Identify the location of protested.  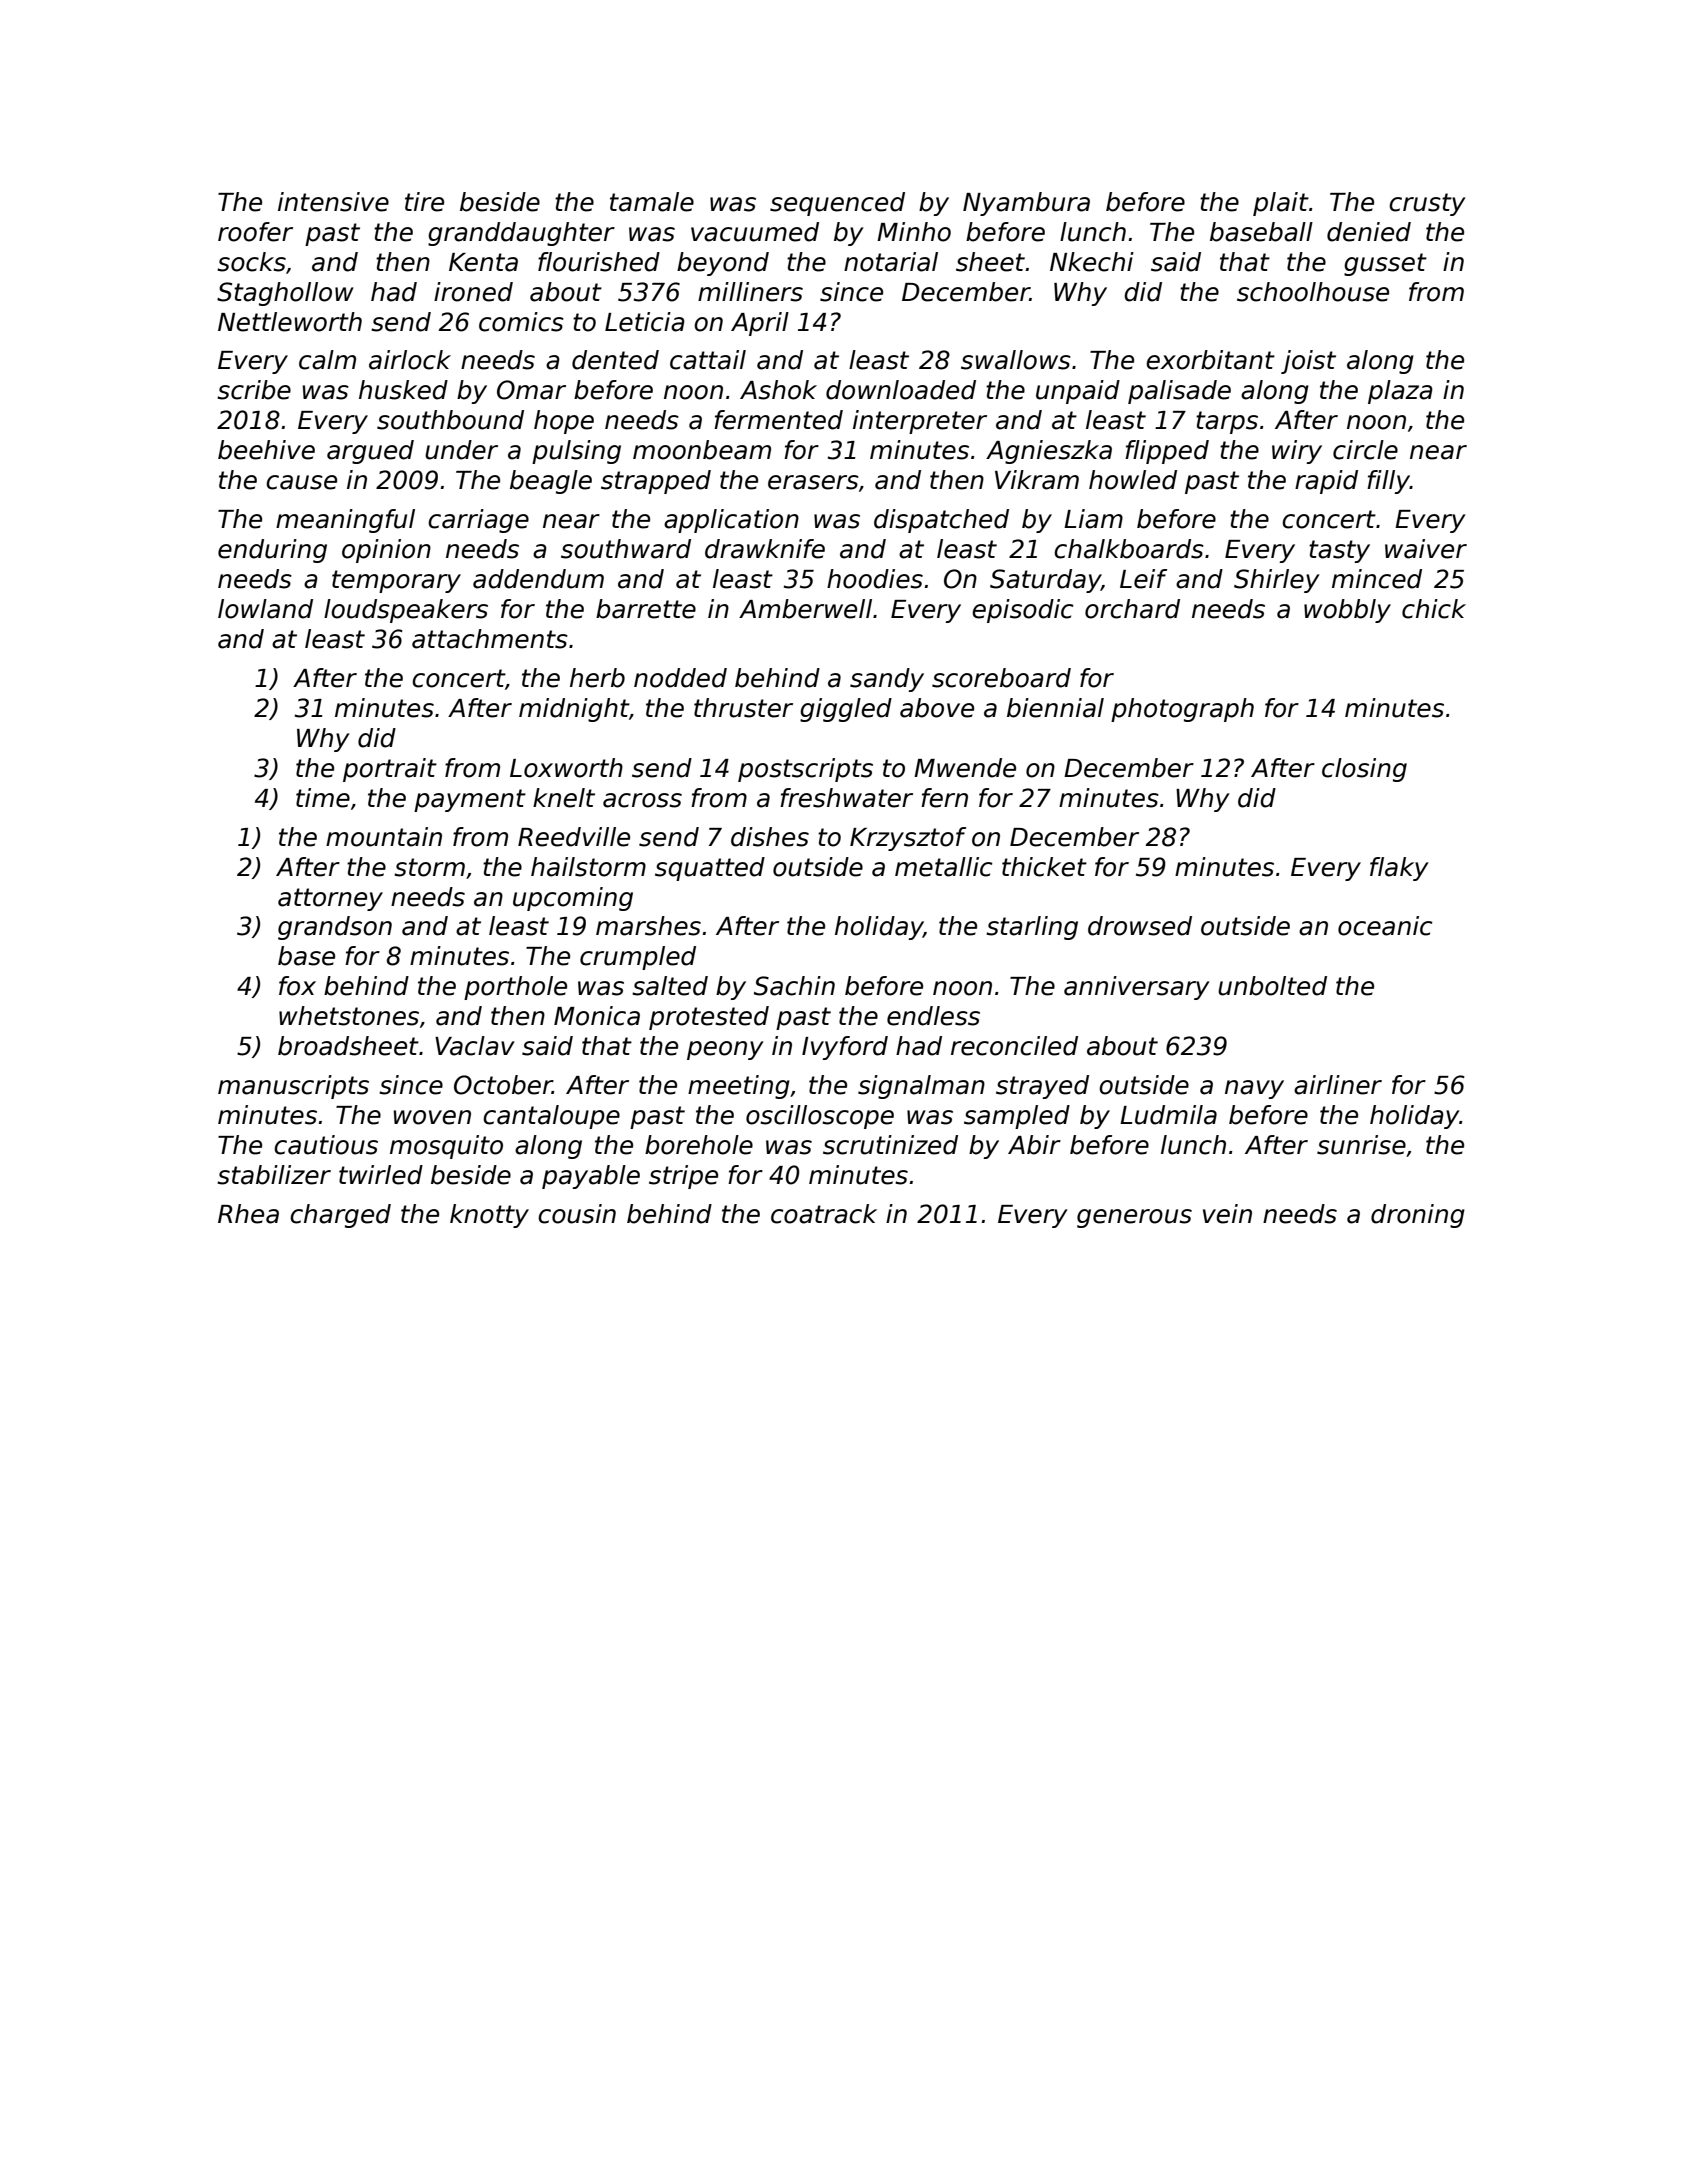
(709, 1018).
